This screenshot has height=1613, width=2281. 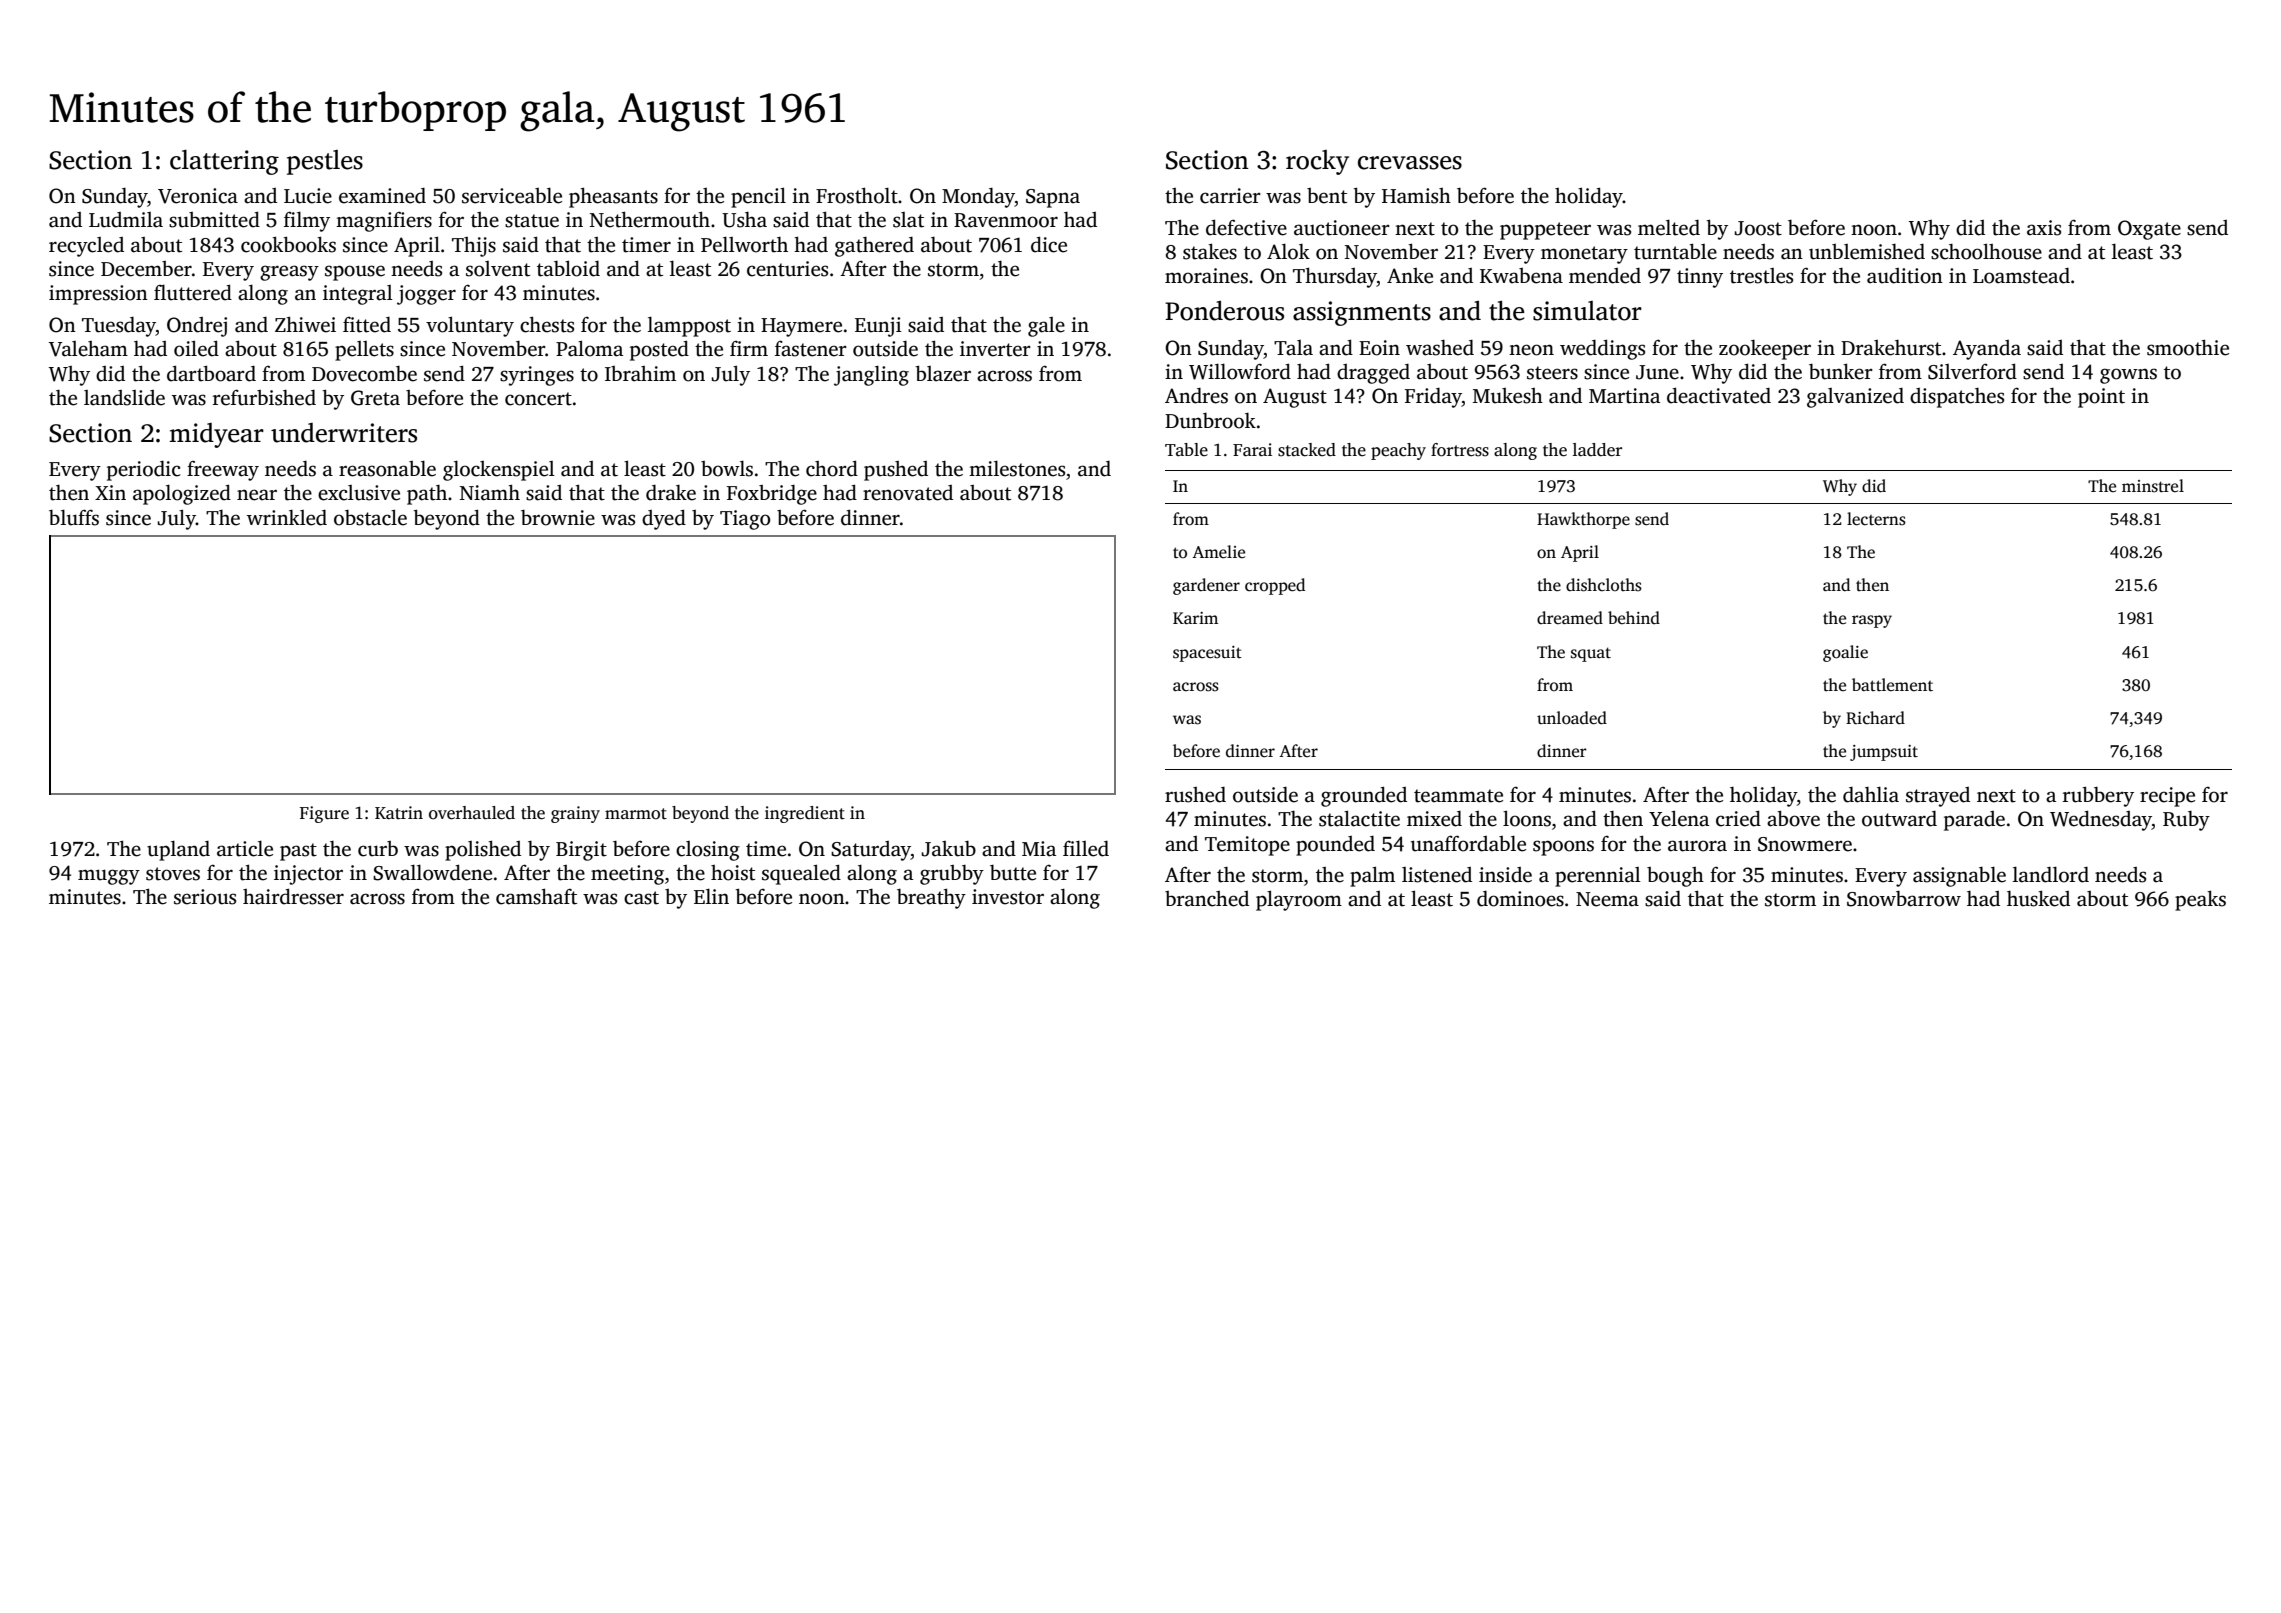 I want to click on rushed, so click(x=1195, y=795).
